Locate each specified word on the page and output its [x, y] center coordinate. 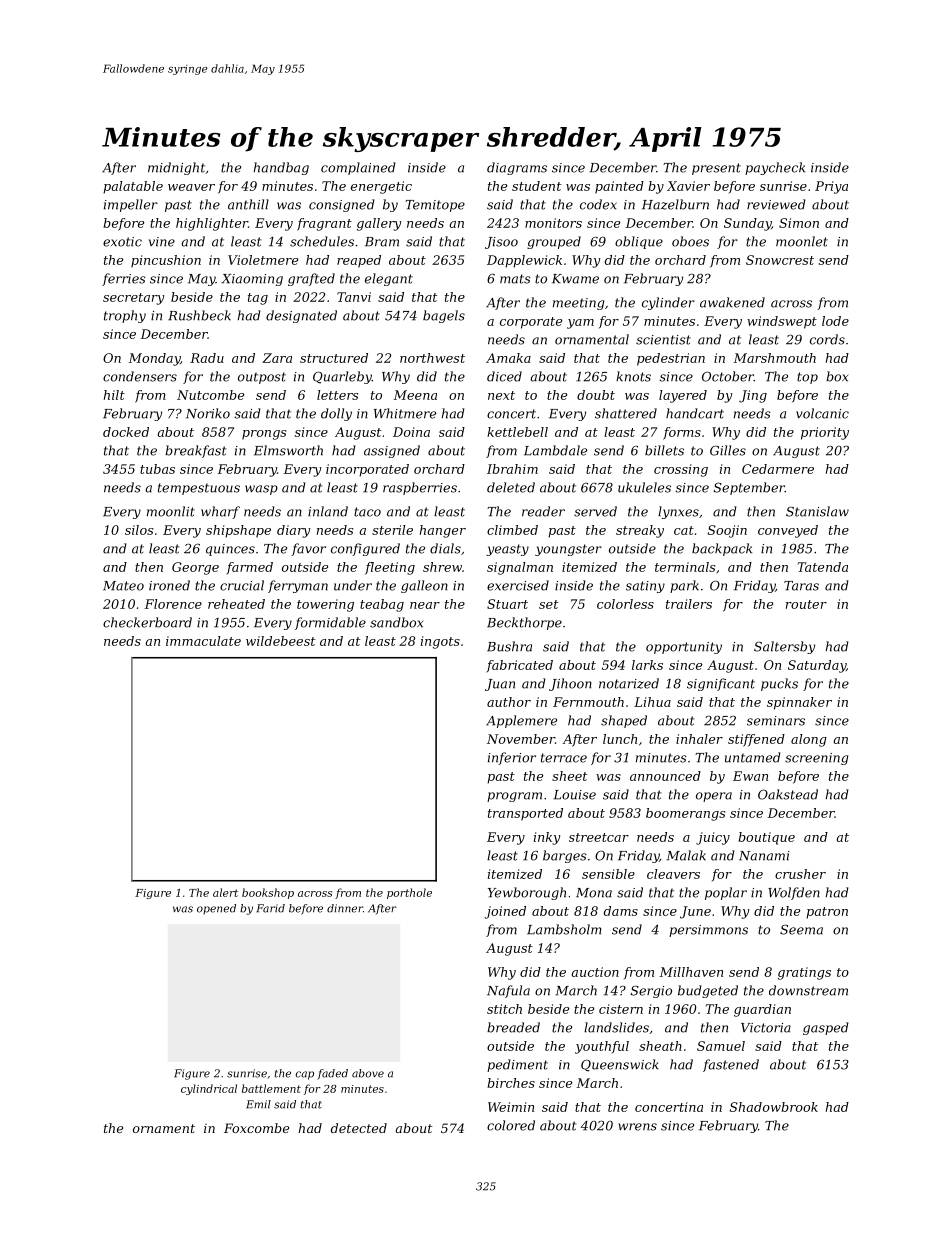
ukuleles [644, 487]
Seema [801, 930]
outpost [262, 378]
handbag [281, 168]
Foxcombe [256, 1128]
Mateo [123, 586]
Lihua [652, 702]
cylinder [668, 303]
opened [216, 909]
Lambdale [555, 450]
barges [565, 856]
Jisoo [501, 243]
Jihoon [570, 684]
